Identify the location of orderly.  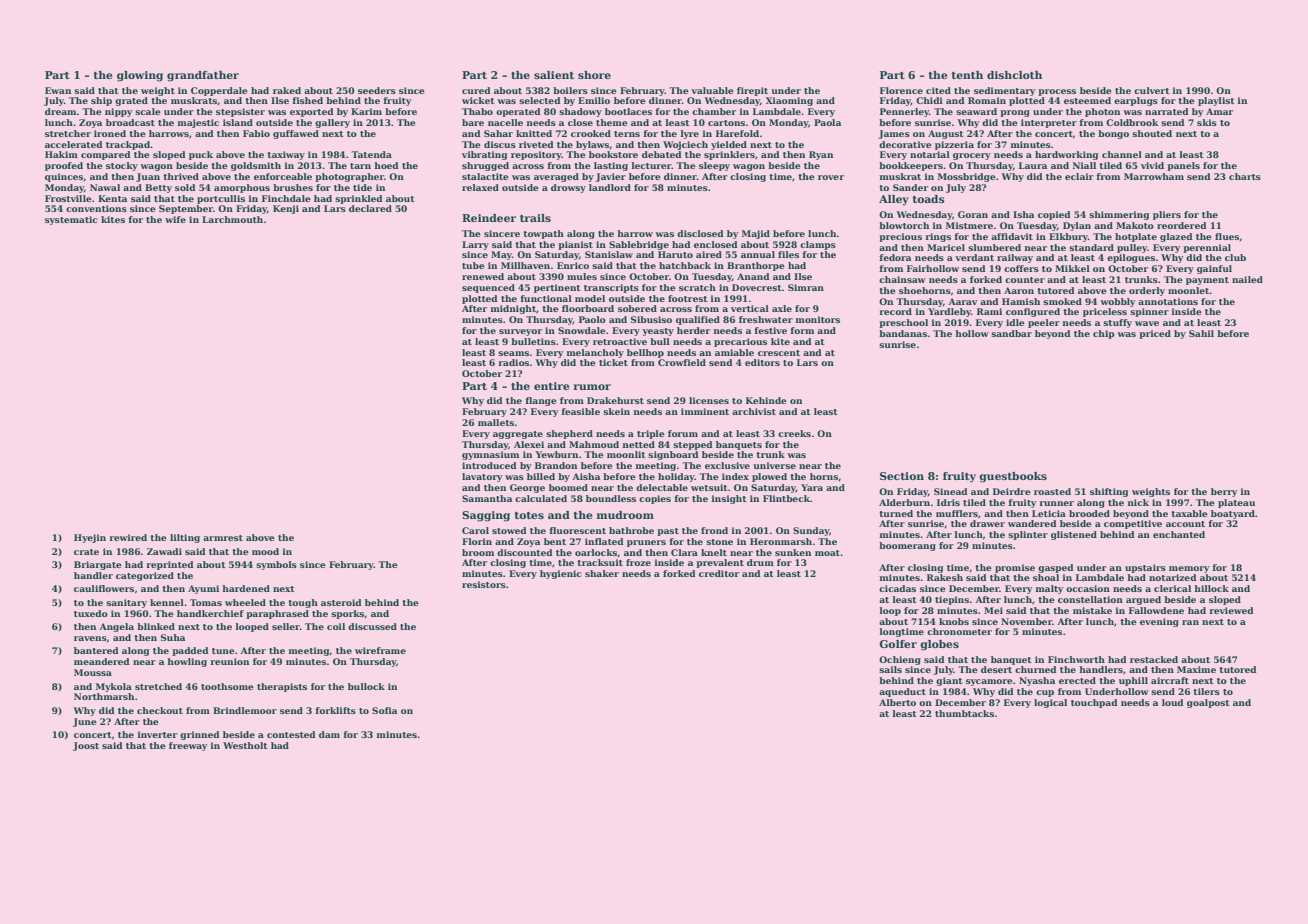
(1147, 291).
